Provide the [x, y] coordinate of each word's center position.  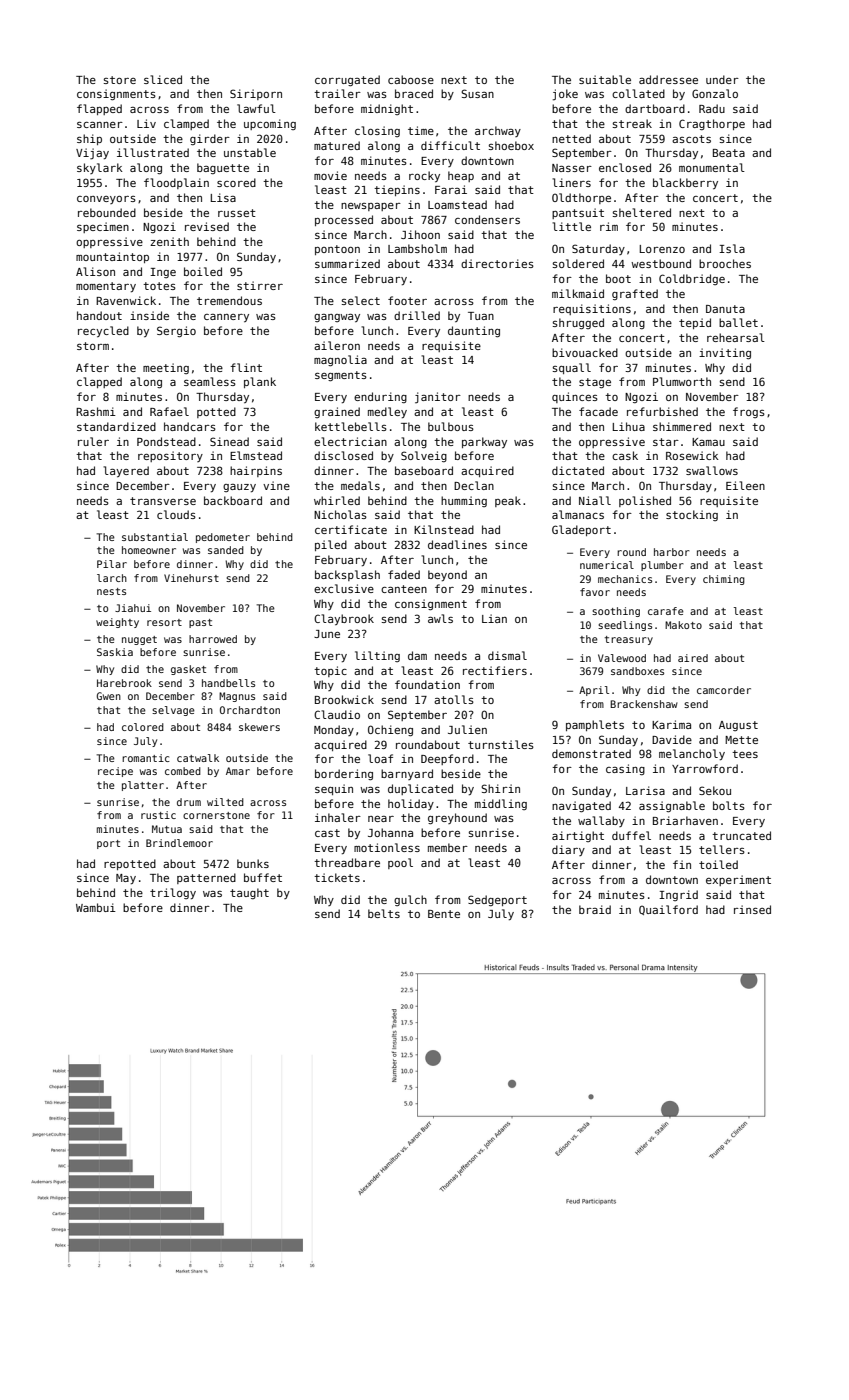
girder [210, 139]
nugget [139, 640]
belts [384, 913]
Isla [732, 248]
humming [464, 501]
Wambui [96, 907]
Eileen [745, 485]
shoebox [511, 145]
